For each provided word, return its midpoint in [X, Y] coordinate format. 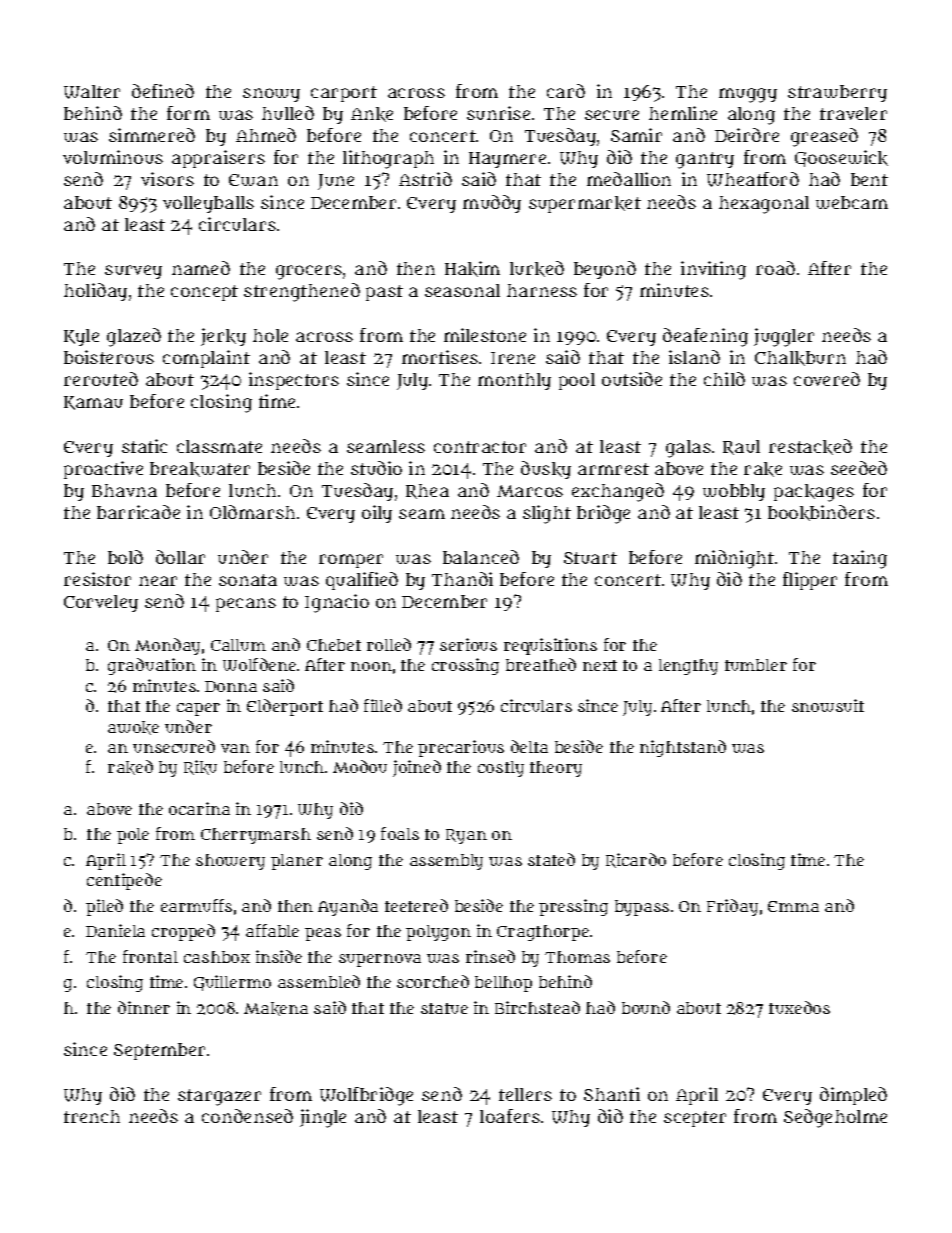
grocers [309, 272]
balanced [481, 557]
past [384, 293]
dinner [144, 1007]
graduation [152, 666]
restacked [810, 447]
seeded [859, 468]
